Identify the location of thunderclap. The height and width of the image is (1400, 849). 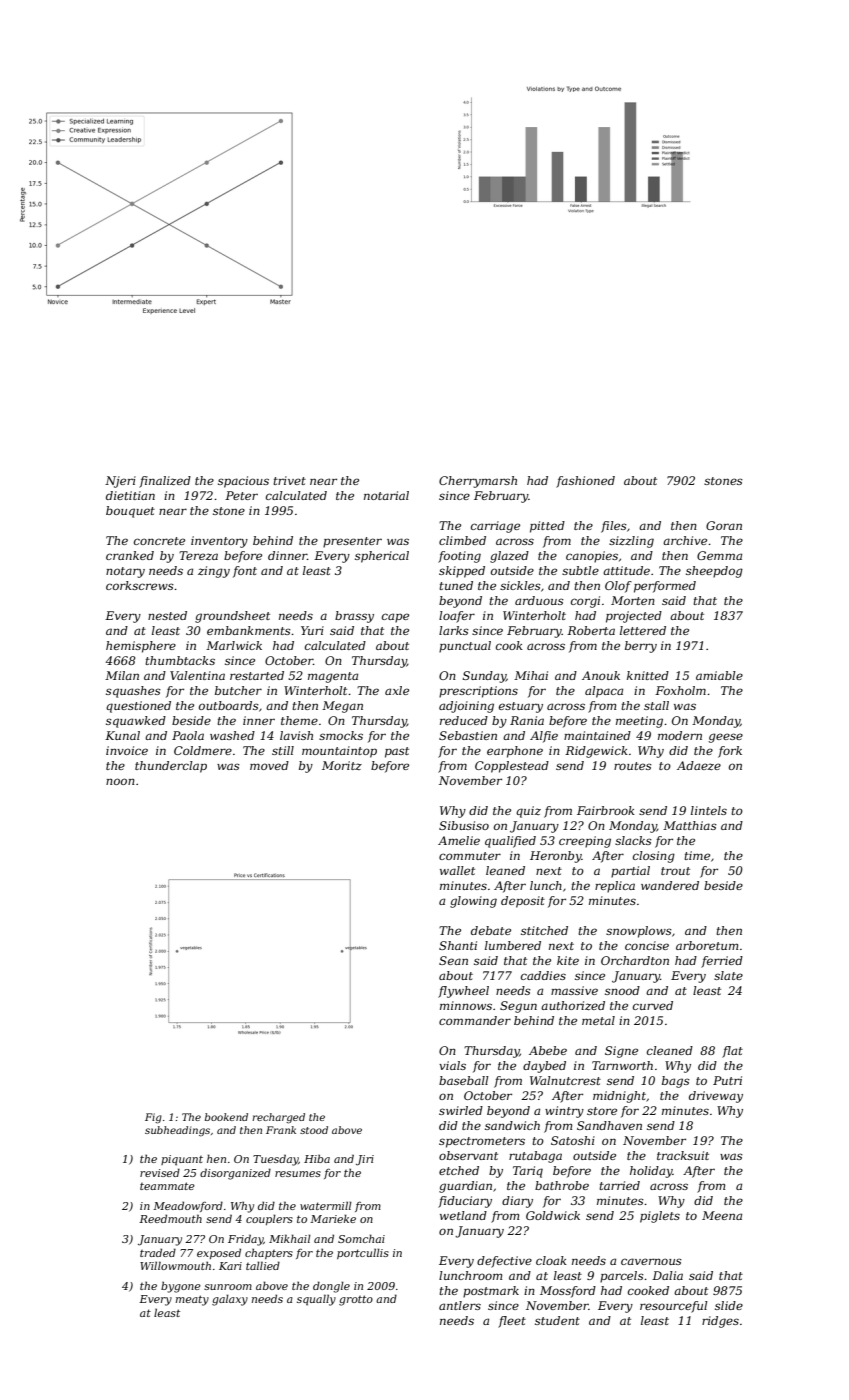
(171, 767).
